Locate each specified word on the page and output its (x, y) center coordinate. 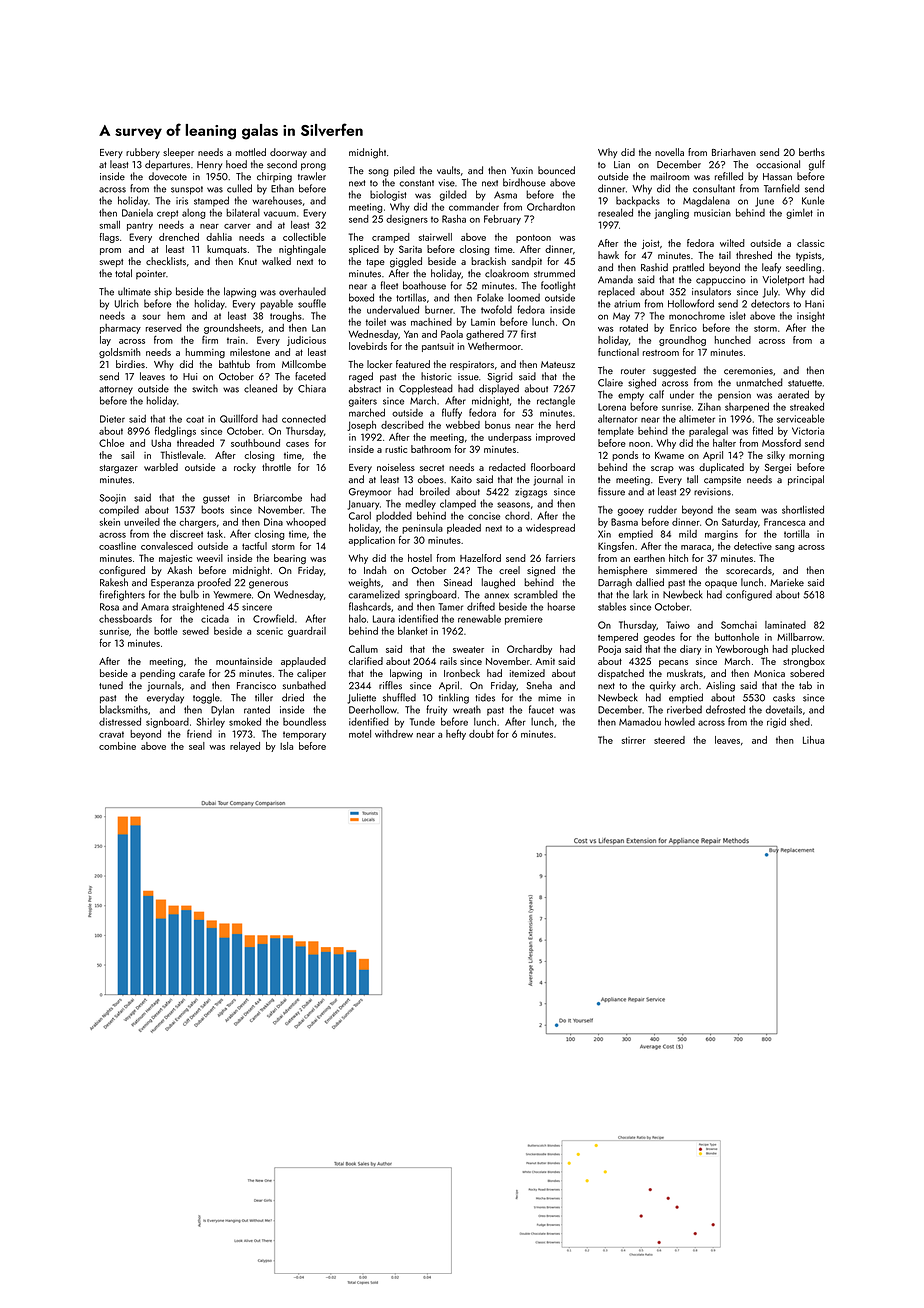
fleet (389, 285)
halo (357, 618)
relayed (245, 747)
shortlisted (803, 509)
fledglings (175, 431)
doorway (288, 153)
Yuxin (522, 171)
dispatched (621, 674)
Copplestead (426, 389)
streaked (807, 406)
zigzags (531, 493)
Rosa (109, 607)
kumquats (227, 250)
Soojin (113, 499)
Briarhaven (734, 152)
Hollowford (691, 303)
